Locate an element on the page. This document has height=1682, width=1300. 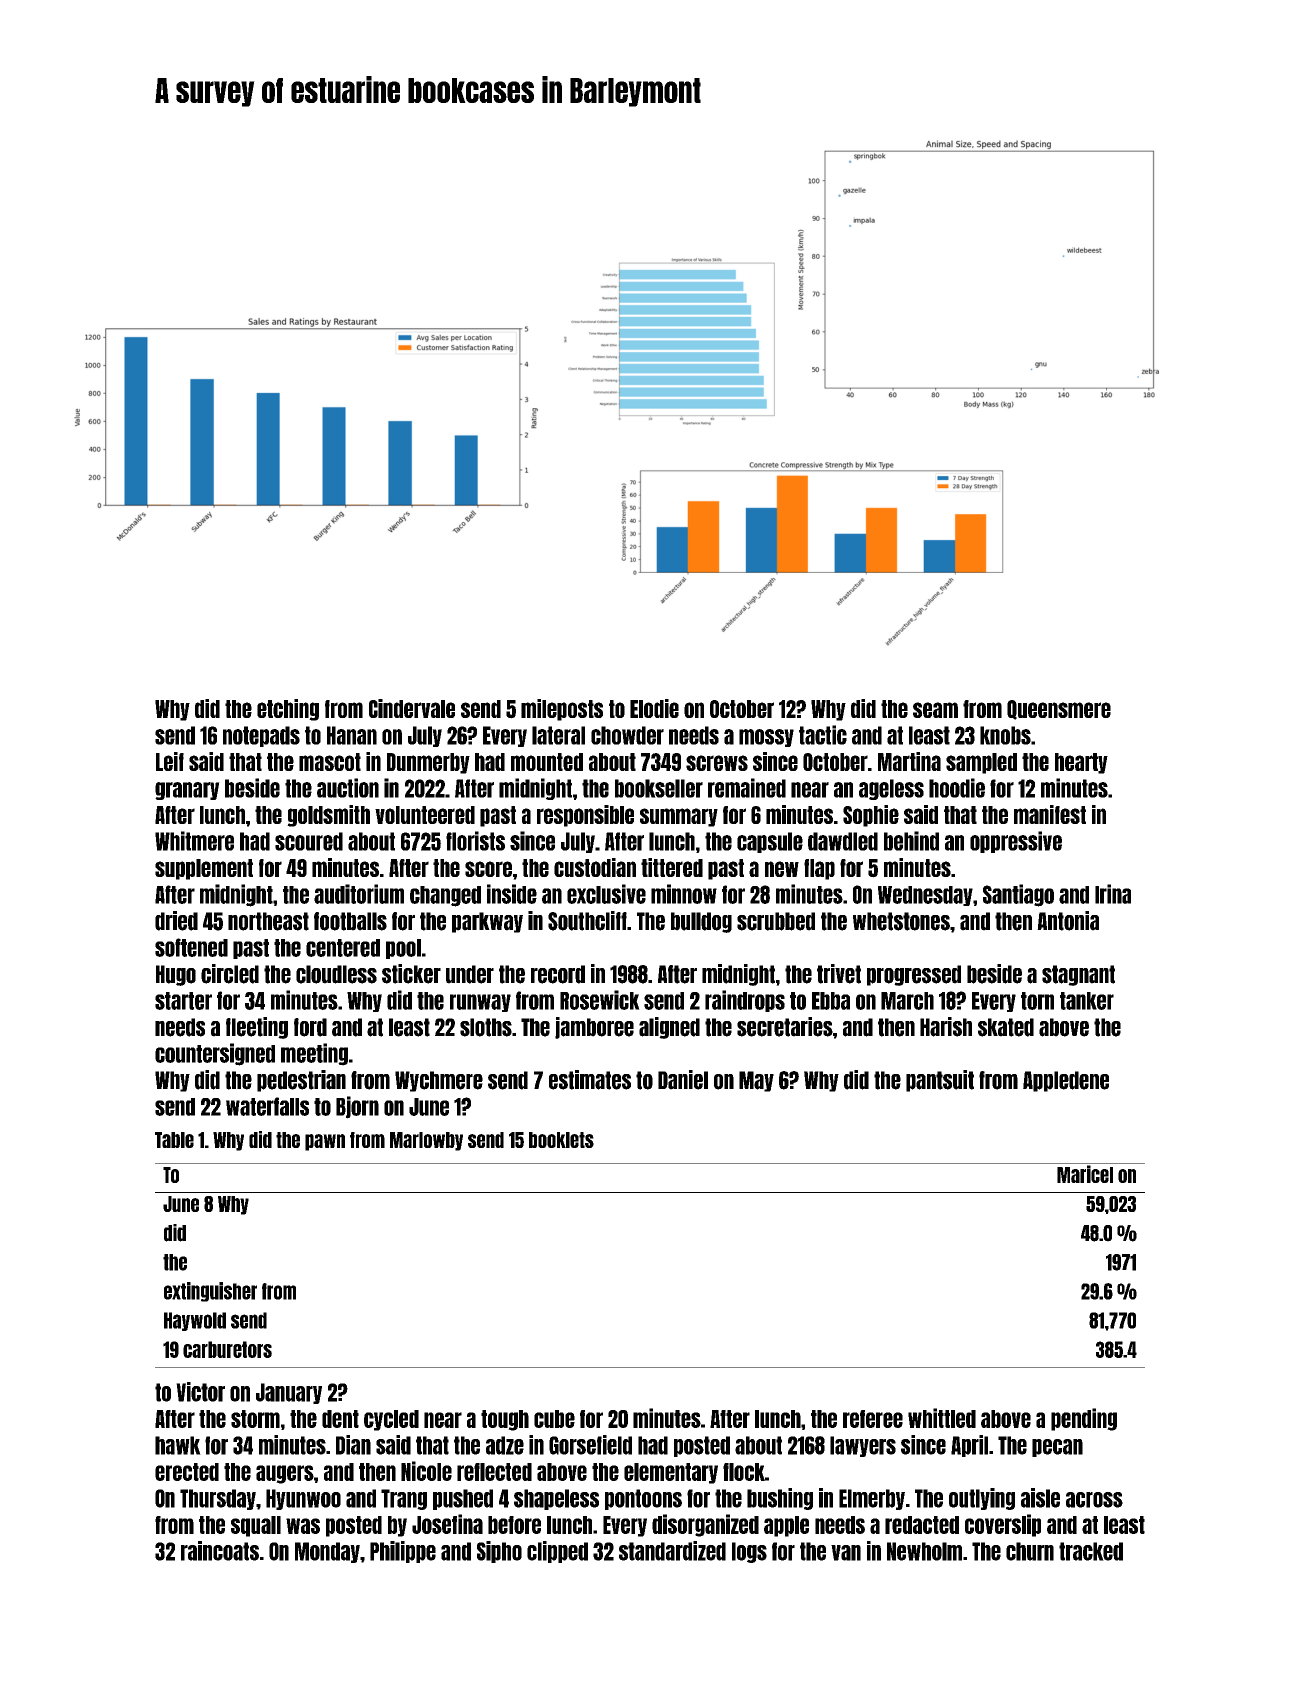
footballs is located at coordinates (350, 921).
